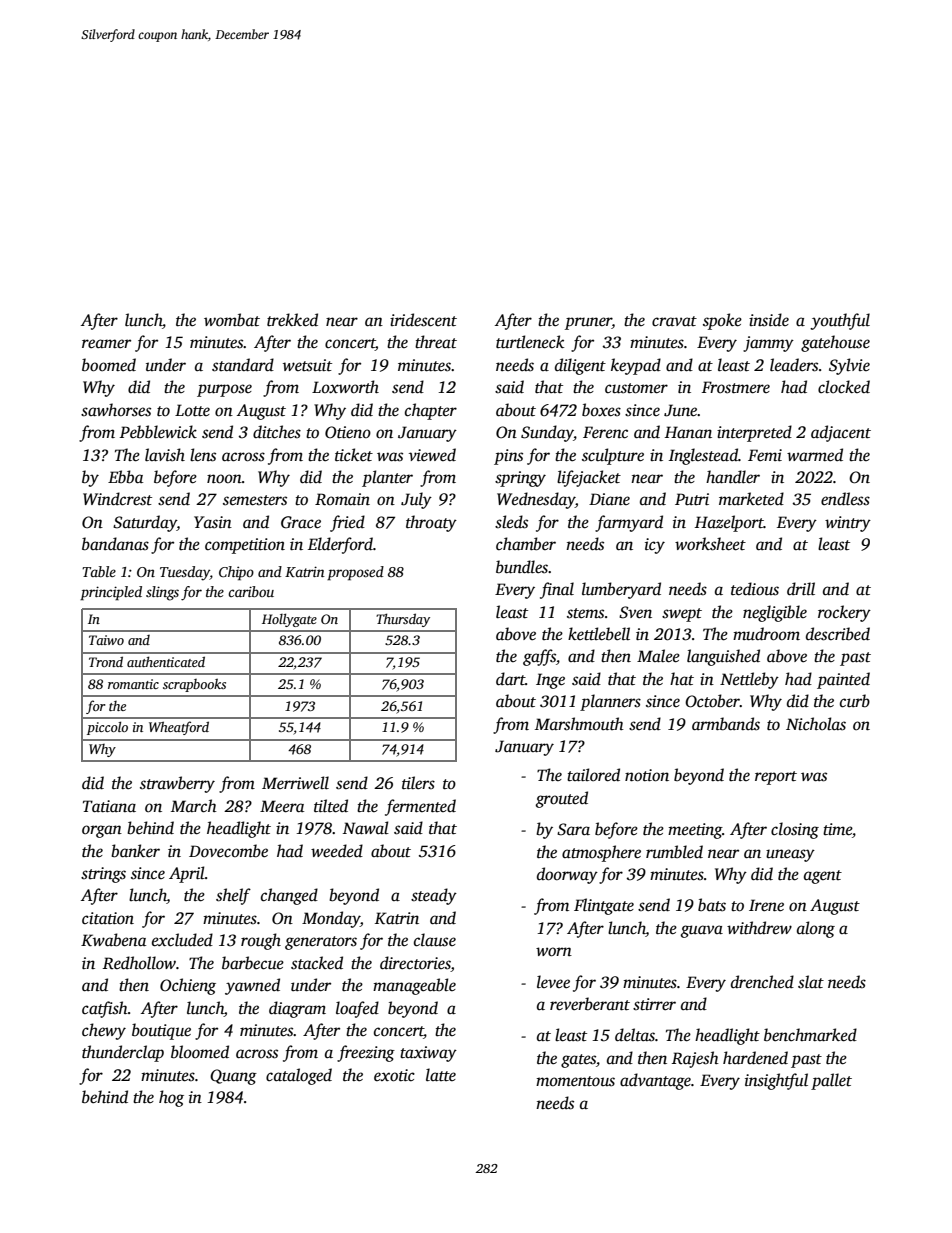 The width and height of the image is (952, 1233). I want to click on pruner, so click(588, 323).
